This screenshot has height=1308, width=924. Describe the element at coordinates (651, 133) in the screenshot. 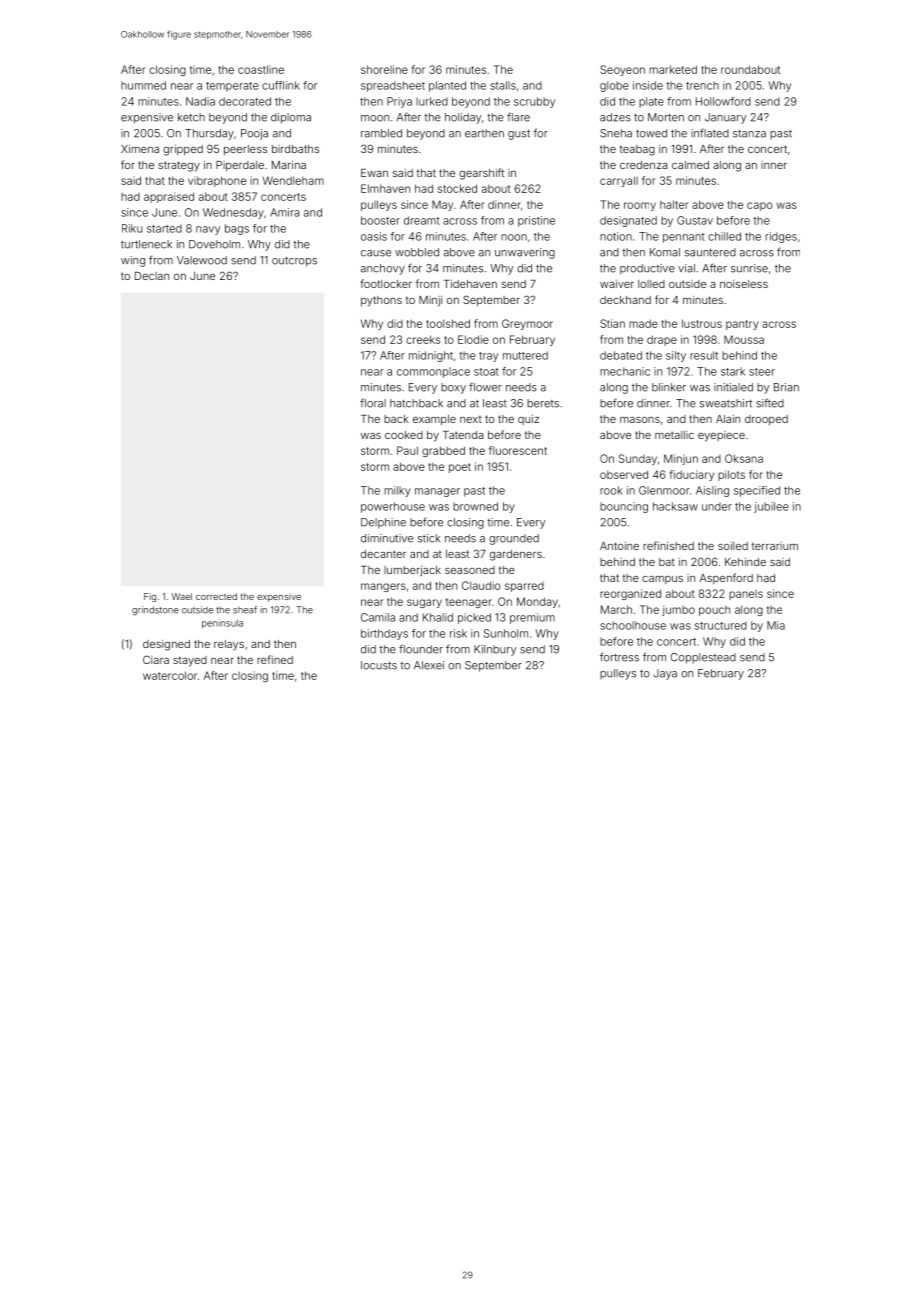

I see `towed` at that location.
